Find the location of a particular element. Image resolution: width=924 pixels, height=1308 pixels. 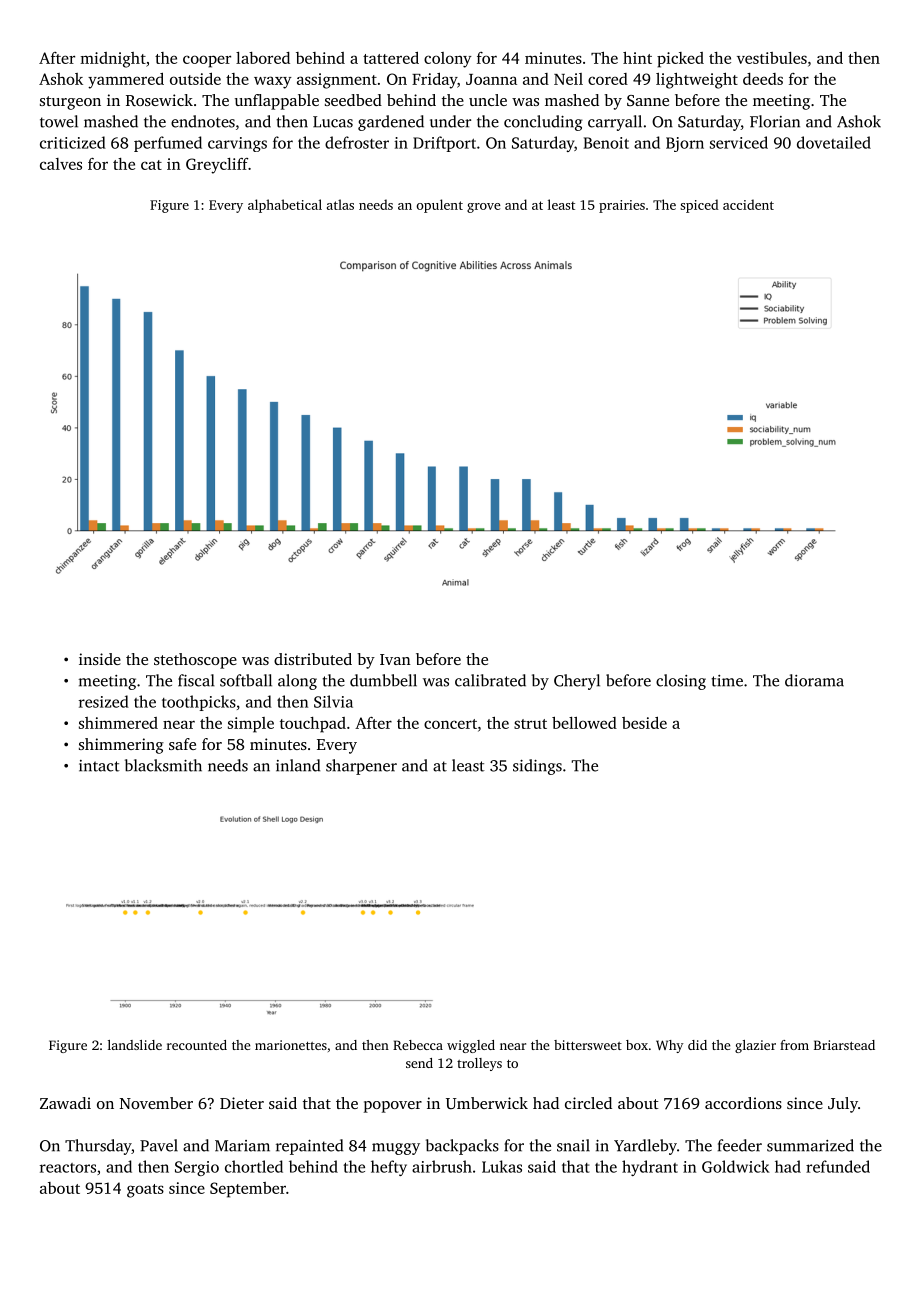

alphabetical is located at coordinates (285, 206).
